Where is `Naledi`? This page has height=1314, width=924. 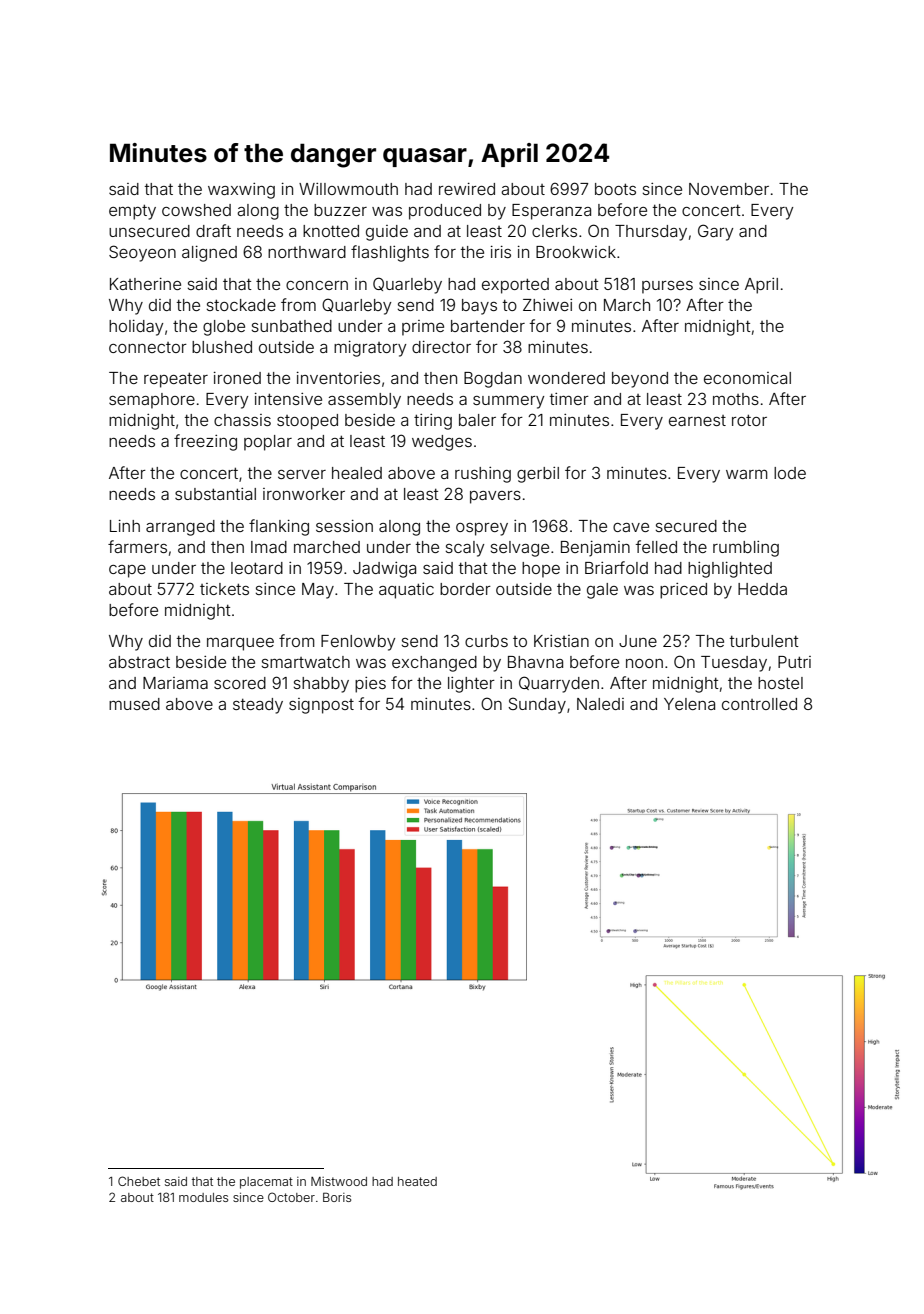 Naledi is located at coordinates (600, 704).
